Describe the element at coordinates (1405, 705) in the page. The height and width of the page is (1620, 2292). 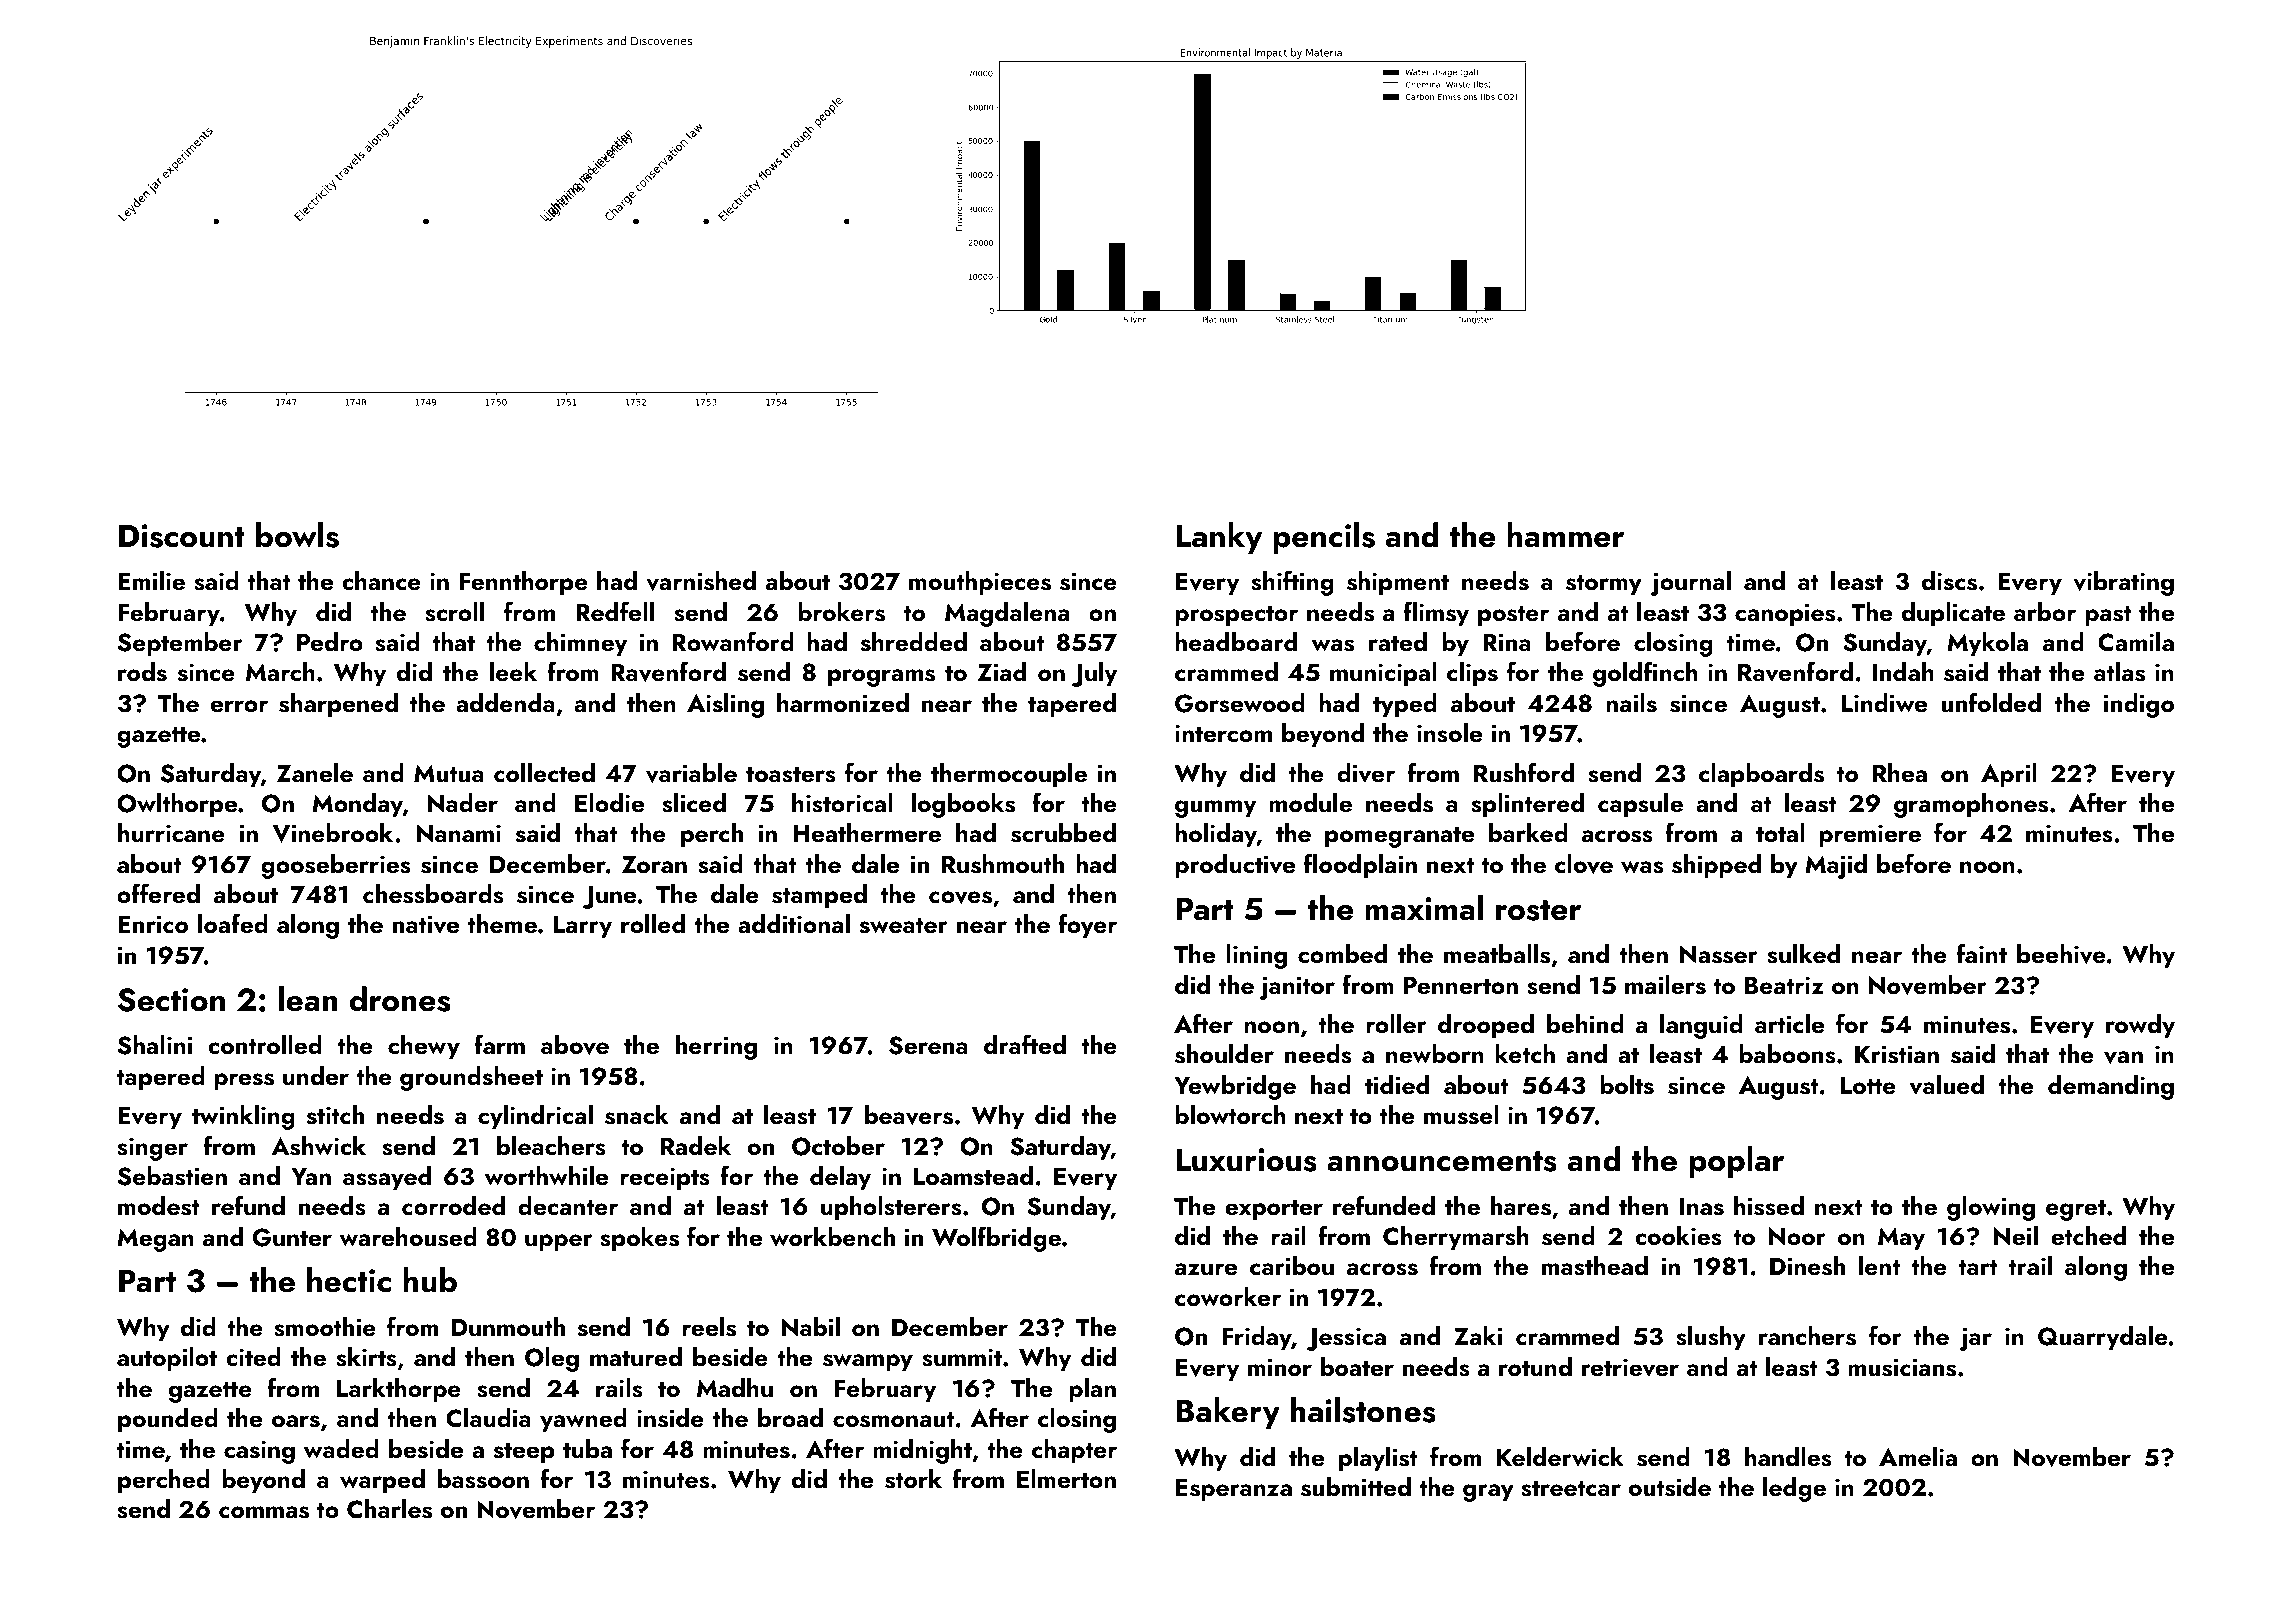
I see `typed` at that location.
